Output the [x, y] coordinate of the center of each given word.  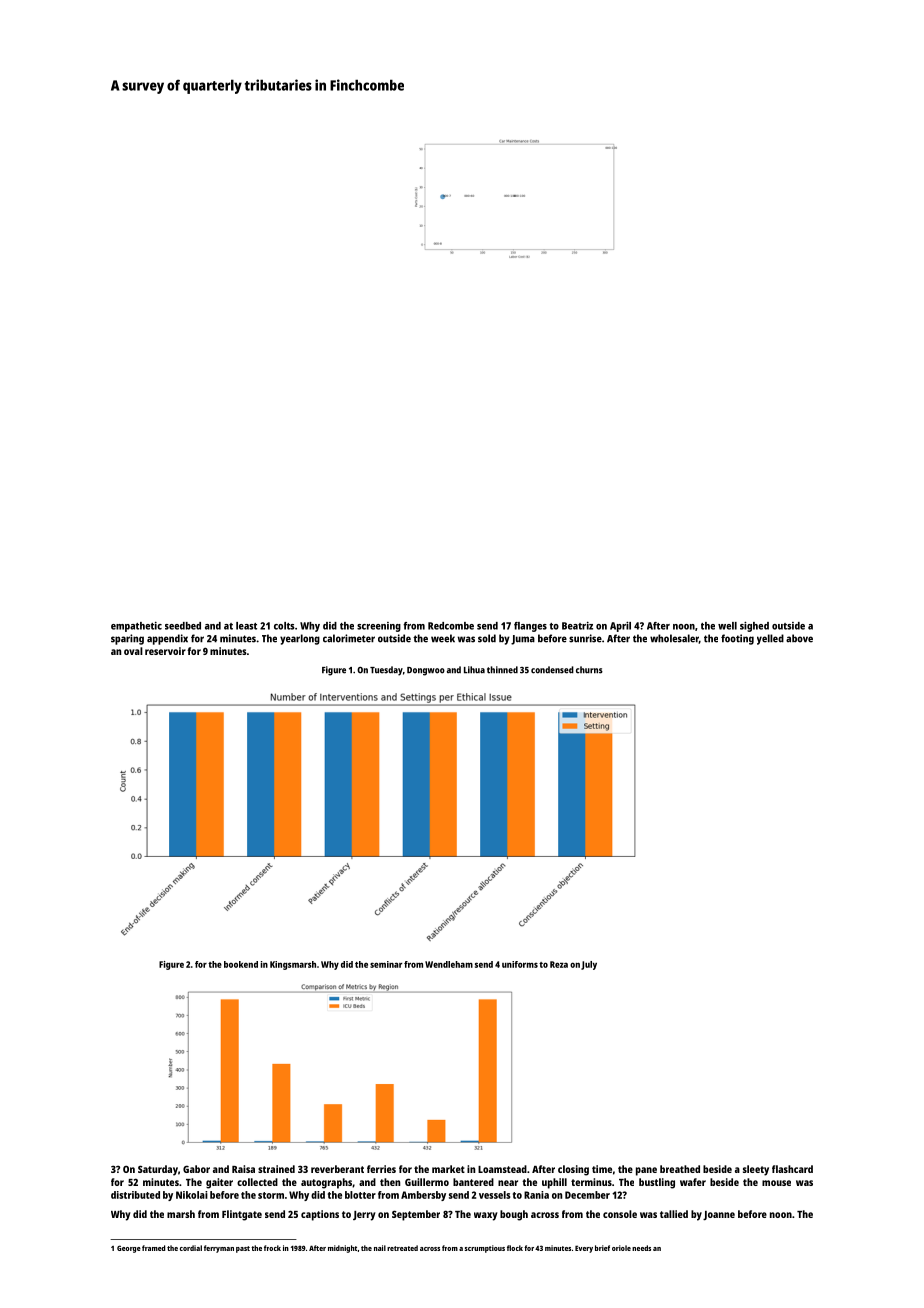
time [602, 1169]
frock [272, 1248]
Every [584, 1249]
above [799, 638]
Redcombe [451, 626]
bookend [241, 964]
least [246, 626]
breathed [680, 1169]
